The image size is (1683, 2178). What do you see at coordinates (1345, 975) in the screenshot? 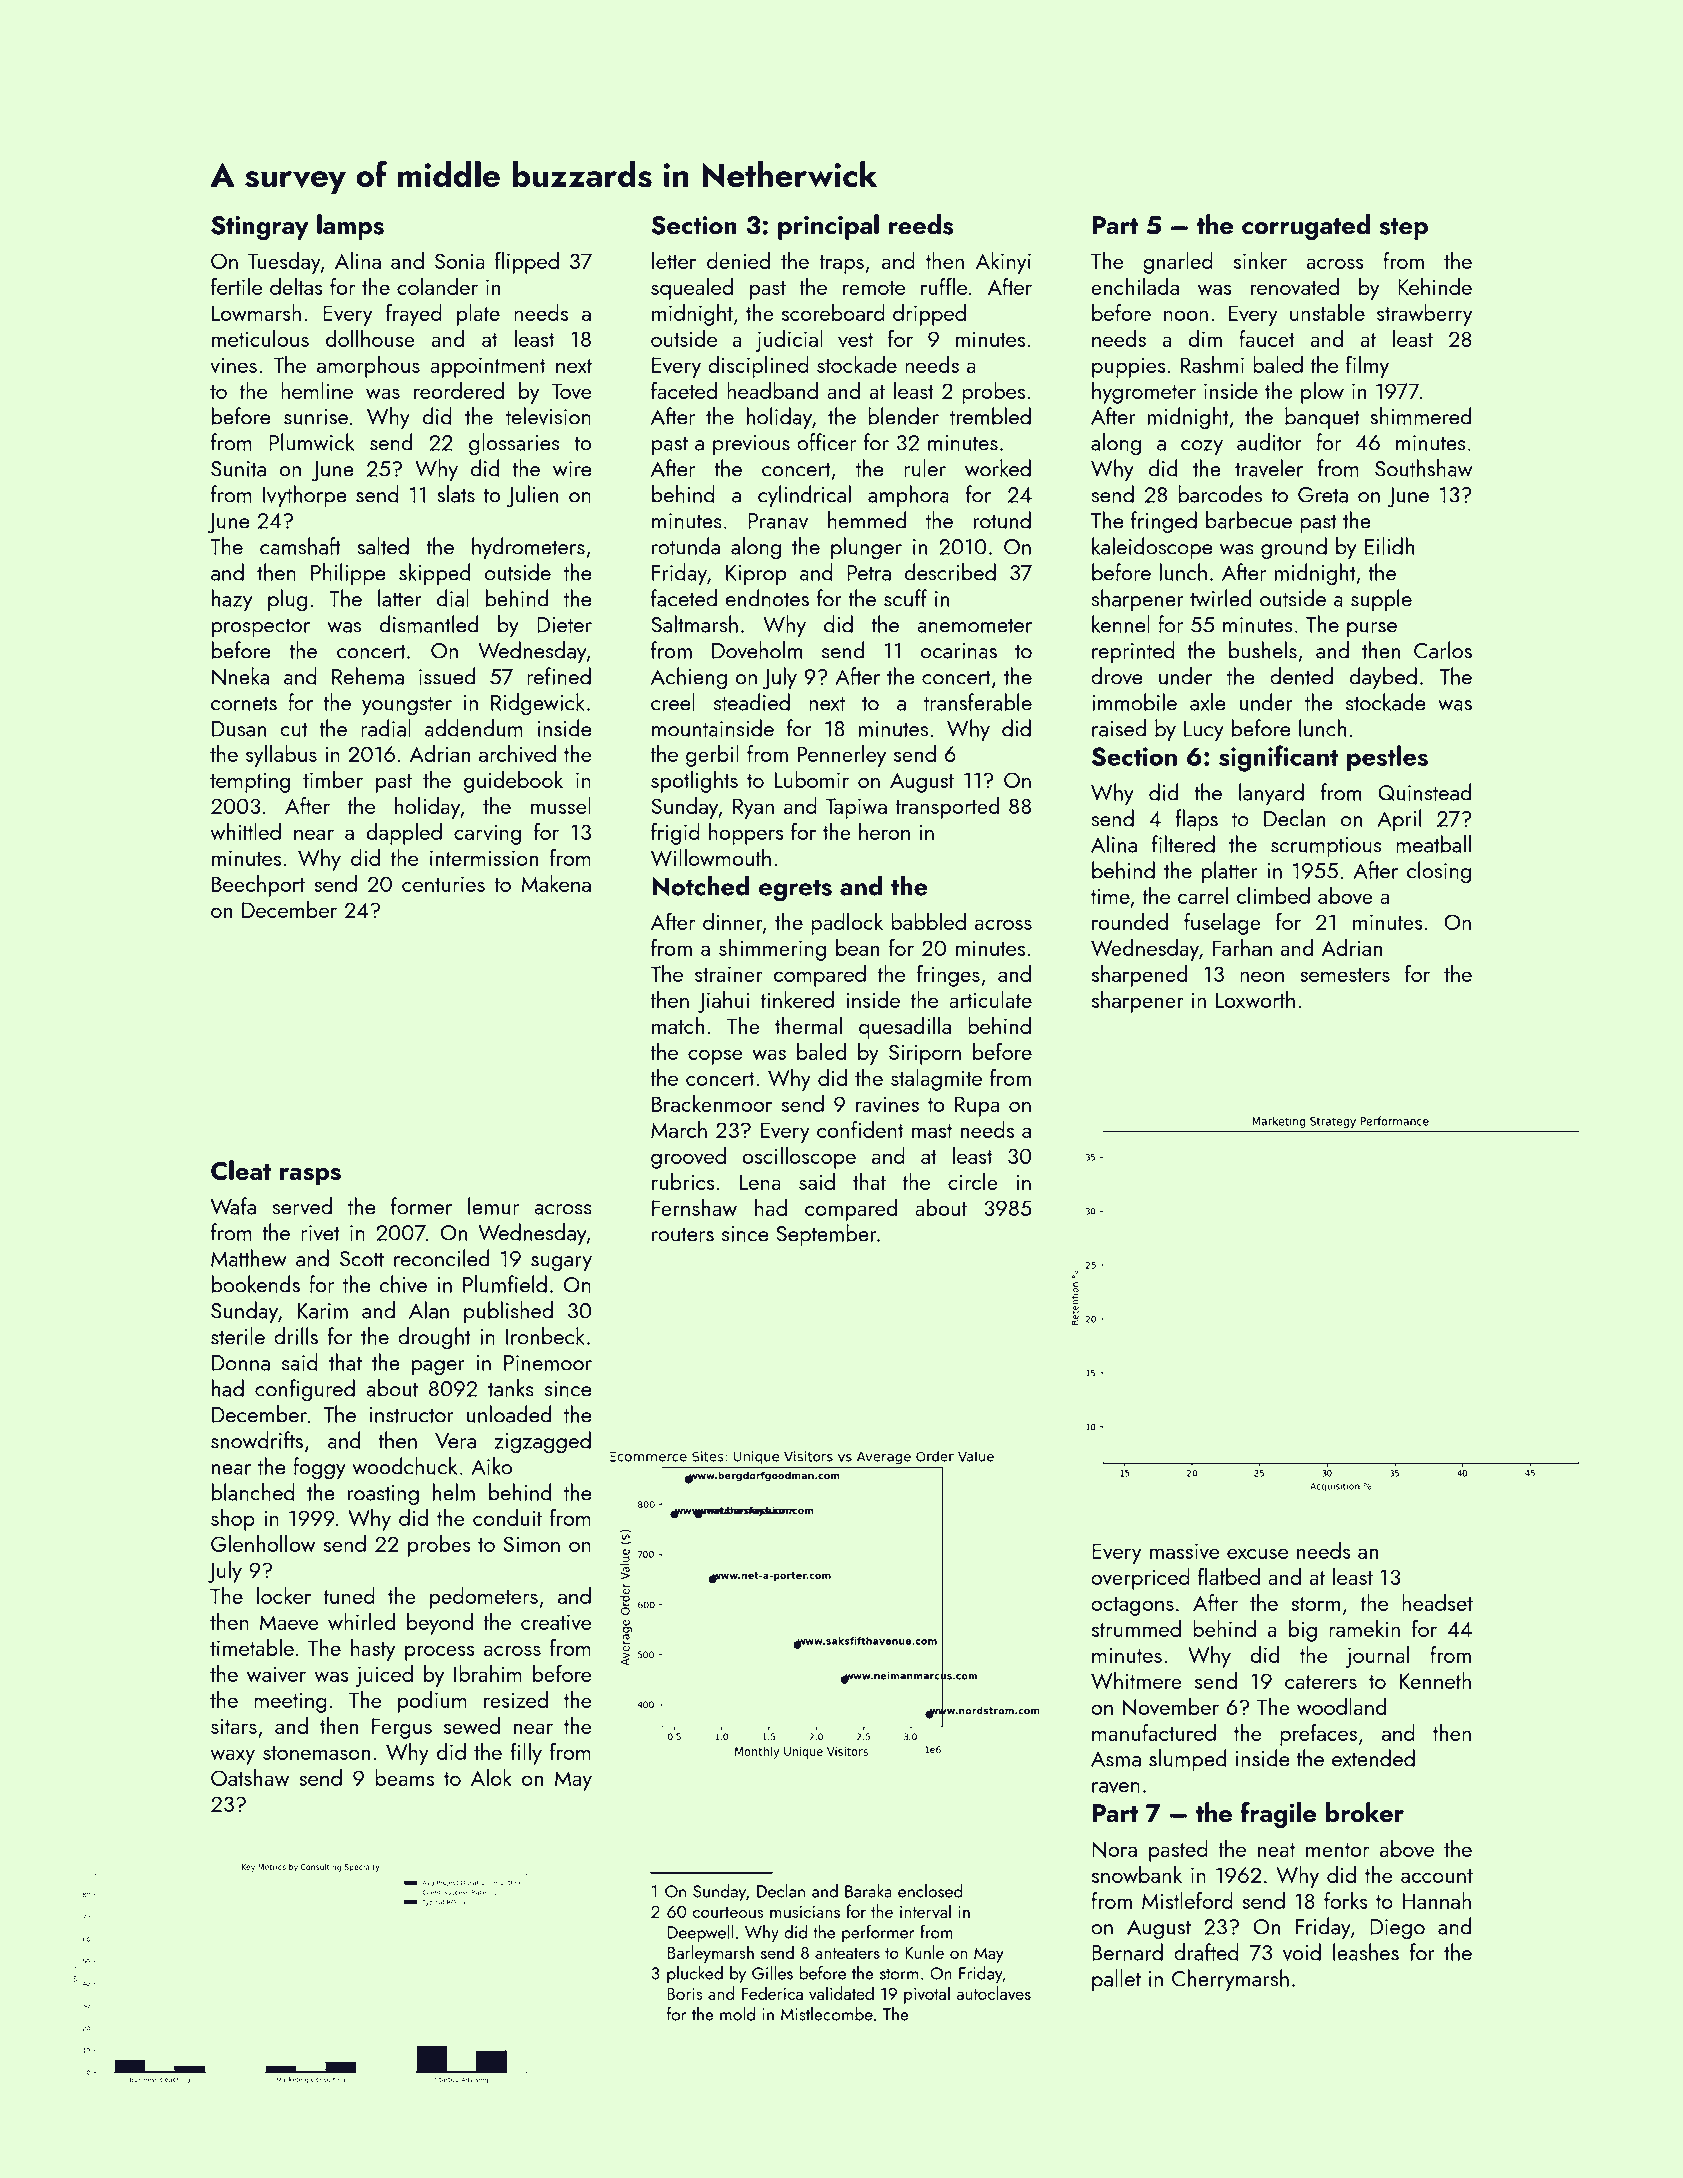
I see `semesters` at bounding box center [1345, 975].
